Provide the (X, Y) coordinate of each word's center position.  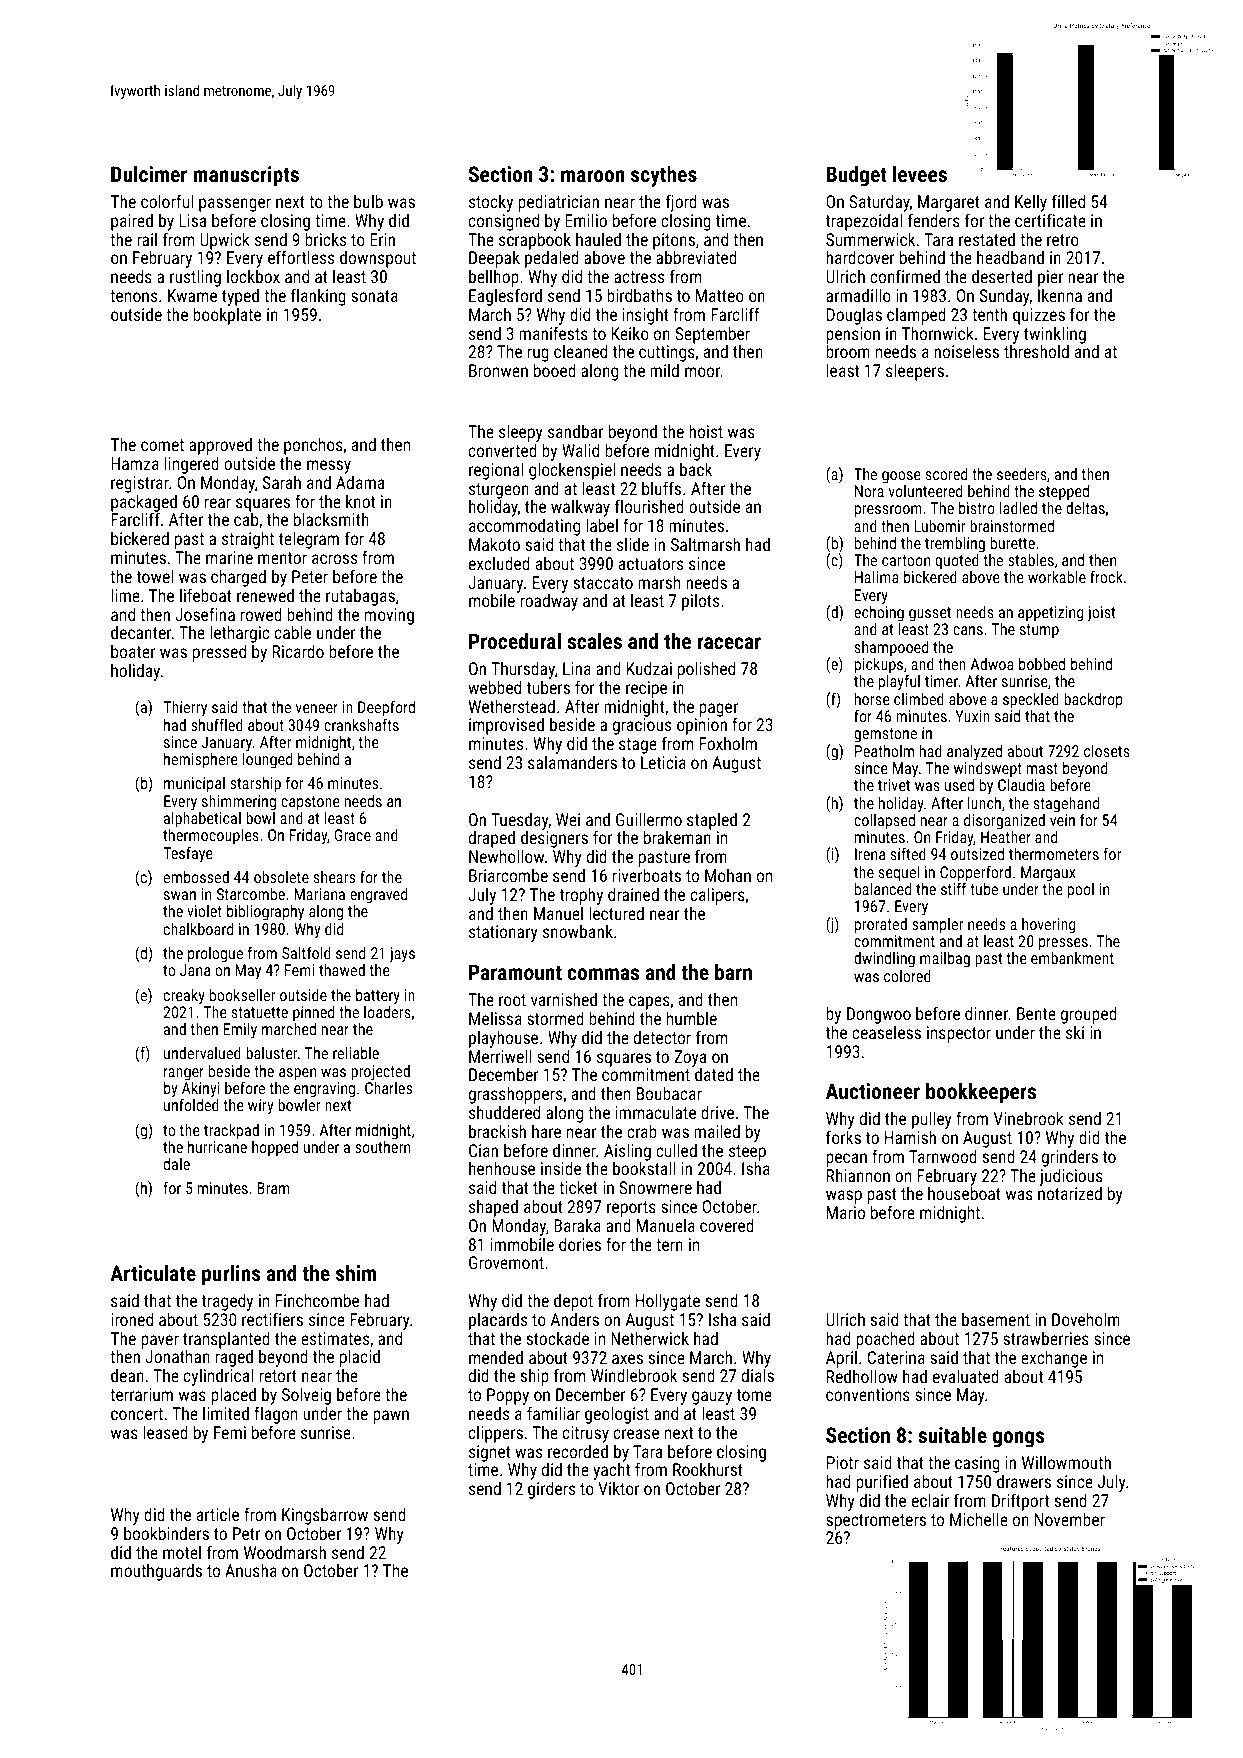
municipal (194, 785)
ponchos (313, 446)
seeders (1022, 474)
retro (1063, 240)
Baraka (577, 1225)
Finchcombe (317, 1300)
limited (226, 1413)
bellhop (494, 278)
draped (492, 839)
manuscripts (246, 176)
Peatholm (884, 751)
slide (633, 544)
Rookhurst (708, 1469)
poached (885, 1340)
